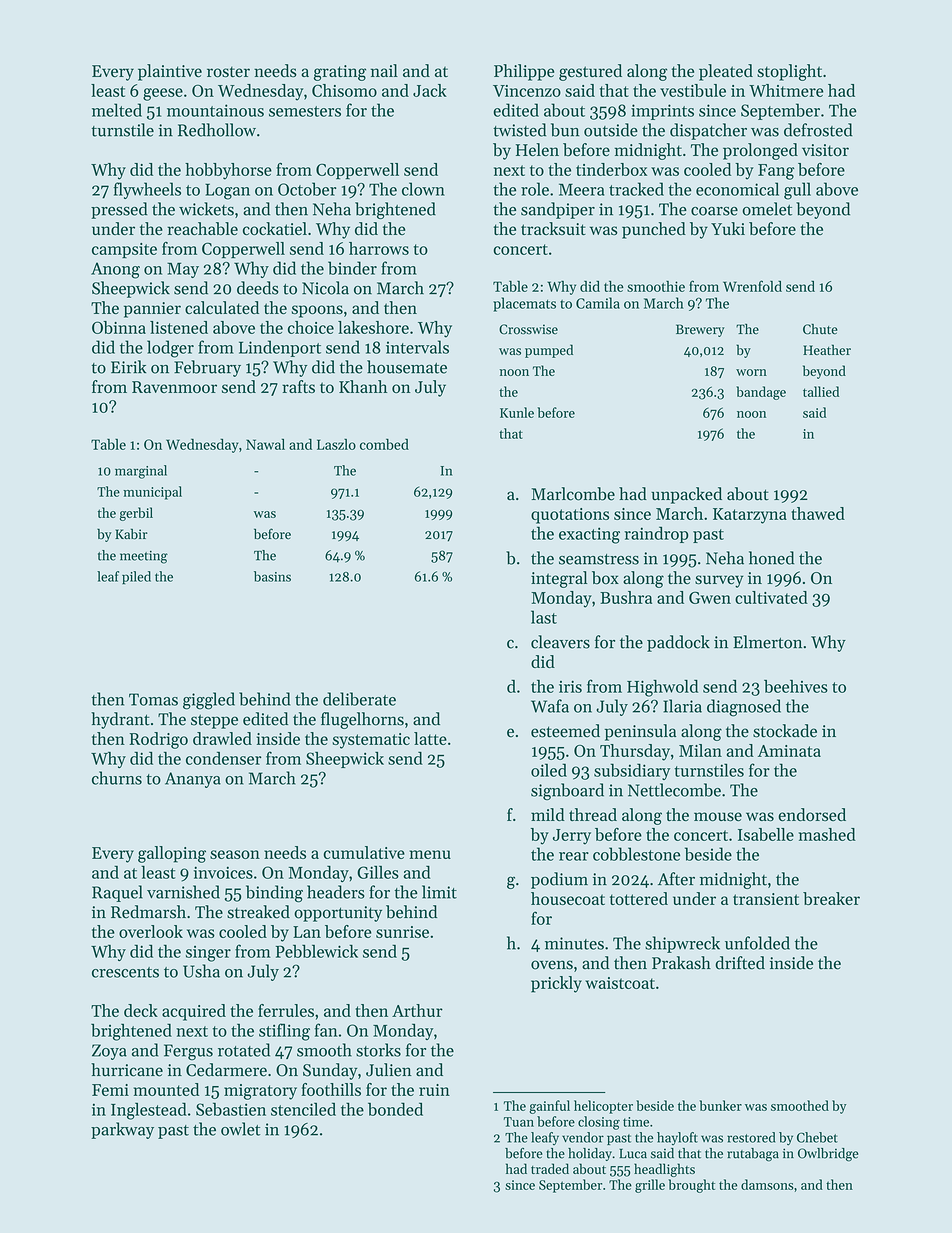  What do you see at coordinates (384, 70) in the page?
I see `nail` at bounding box center [384, 70].
